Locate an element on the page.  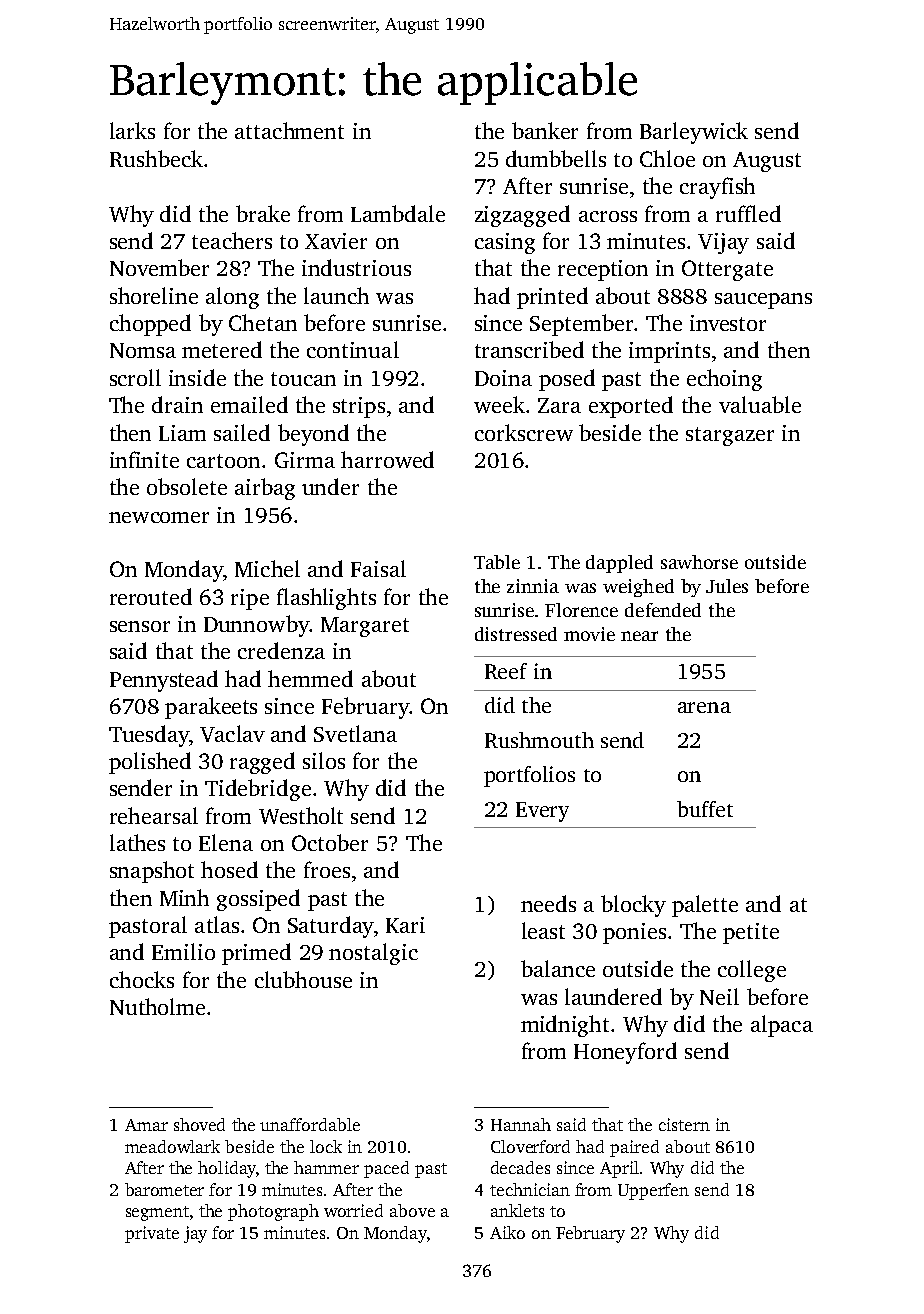
dappled is located at coordinates (619, 564).
